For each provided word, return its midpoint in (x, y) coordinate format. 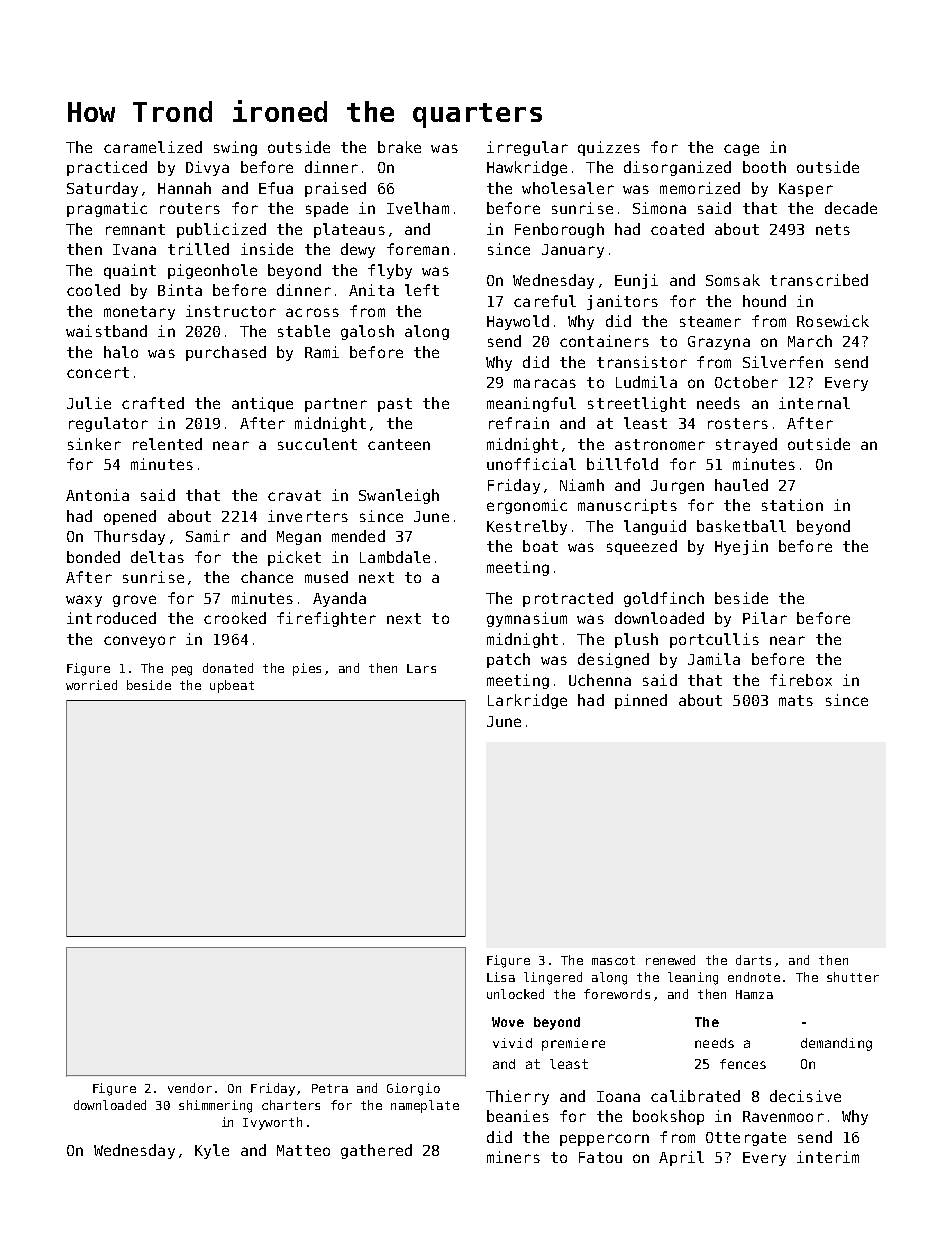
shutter (853, 977)
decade (851, 208)
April (681, 1158)
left (422, 290)
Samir (208, 536)
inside (267, 249)
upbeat (232, 686)
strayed (746, 445)
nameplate (425, 1106)
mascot (613, 960)
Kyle (212, 1151)
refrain (519, 423)
